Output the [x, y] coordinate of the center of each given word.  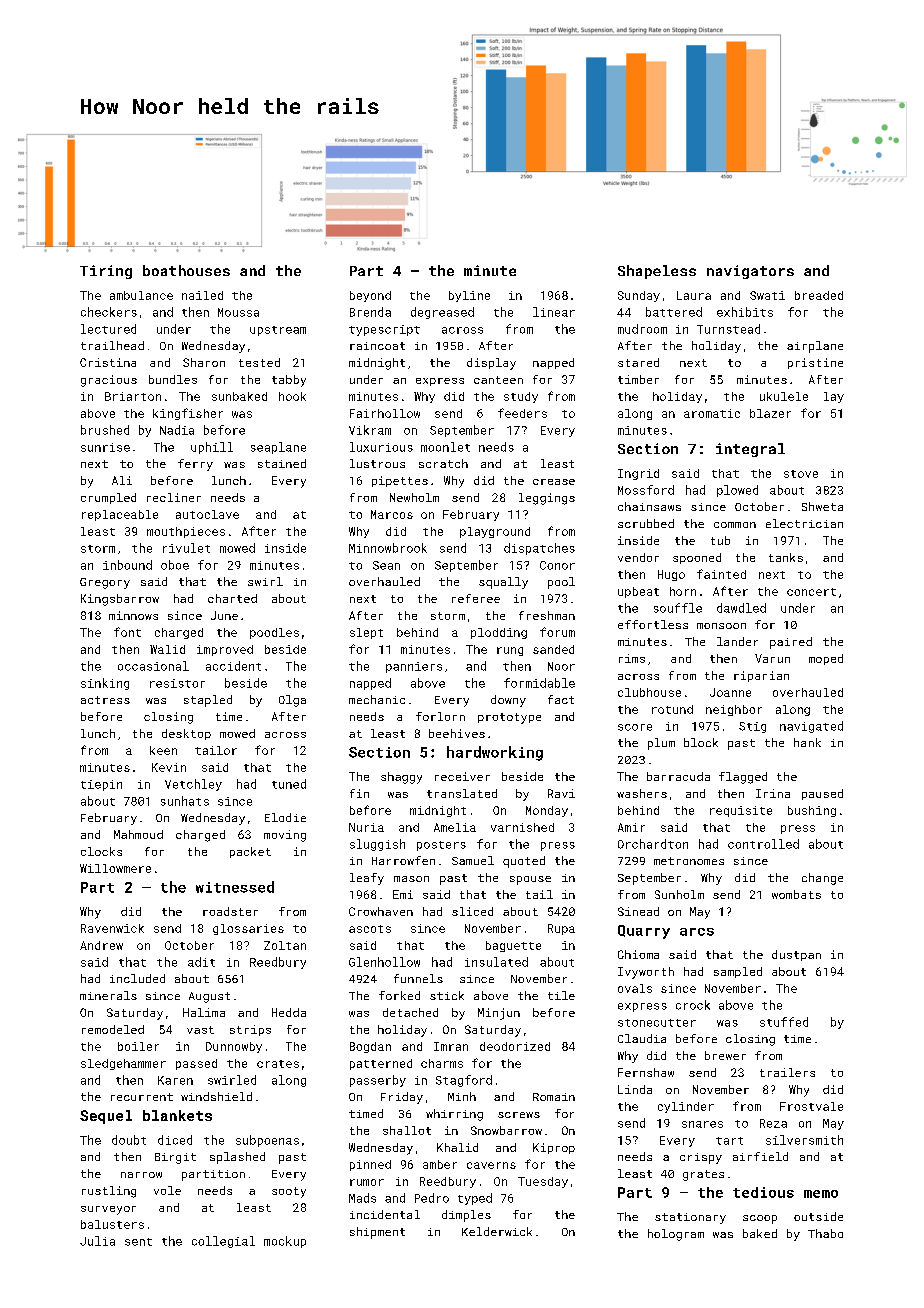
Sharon [204, 362]
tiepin [101, 785]
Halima [204, 1012]
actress [105, 700]
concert [811, 592]
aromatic [712, 413]
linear [554, 312]
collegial [223, 1242]
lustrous [377, 463]
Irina [773, 793]
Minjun [499, 1014]
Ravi [561, 793]
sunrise [105, 447]
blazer [770, 413]
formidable [539, 683]
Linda [635, 1089]
